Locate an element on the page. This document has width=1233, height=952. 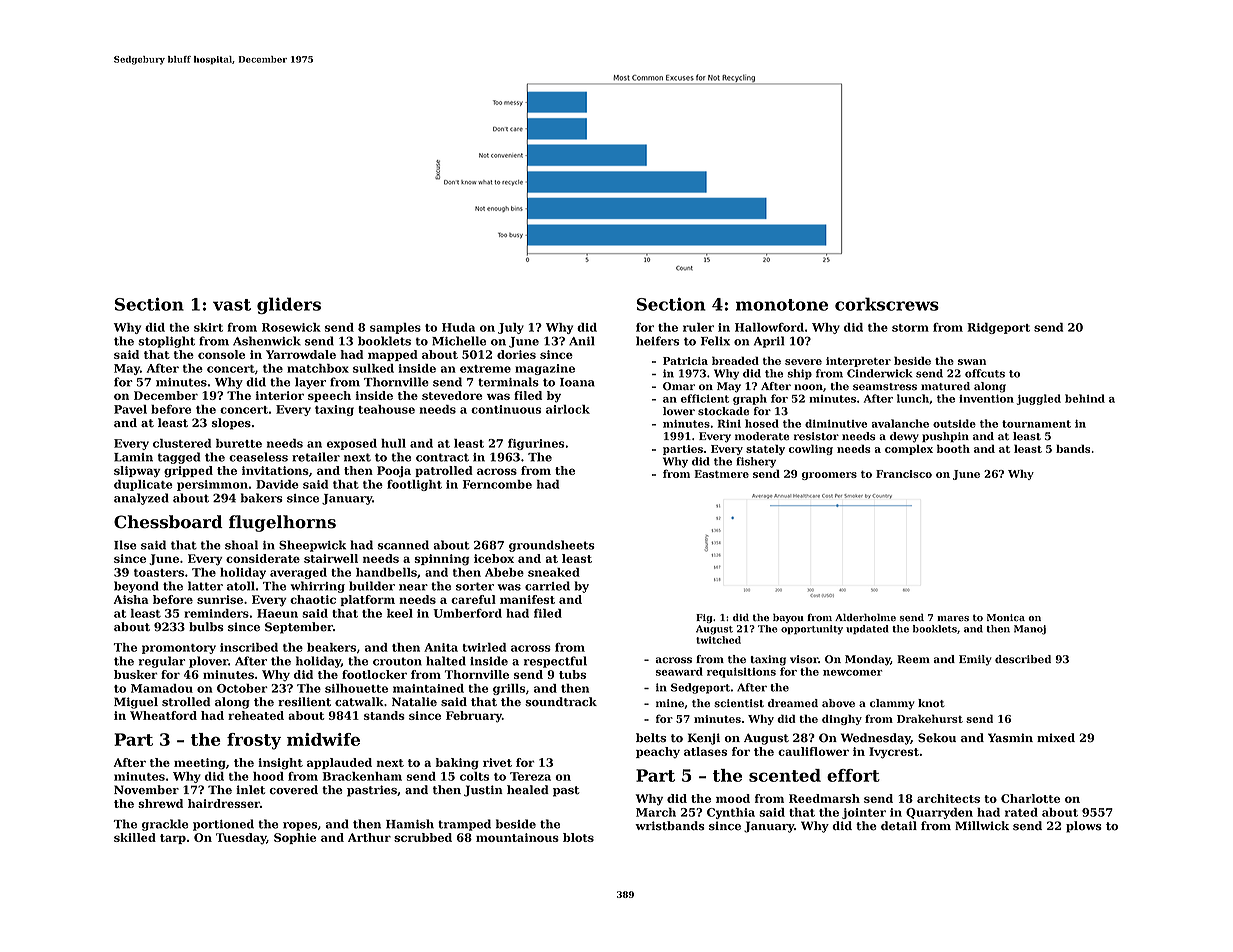
analyzed is located at coordinates (141, 499).
